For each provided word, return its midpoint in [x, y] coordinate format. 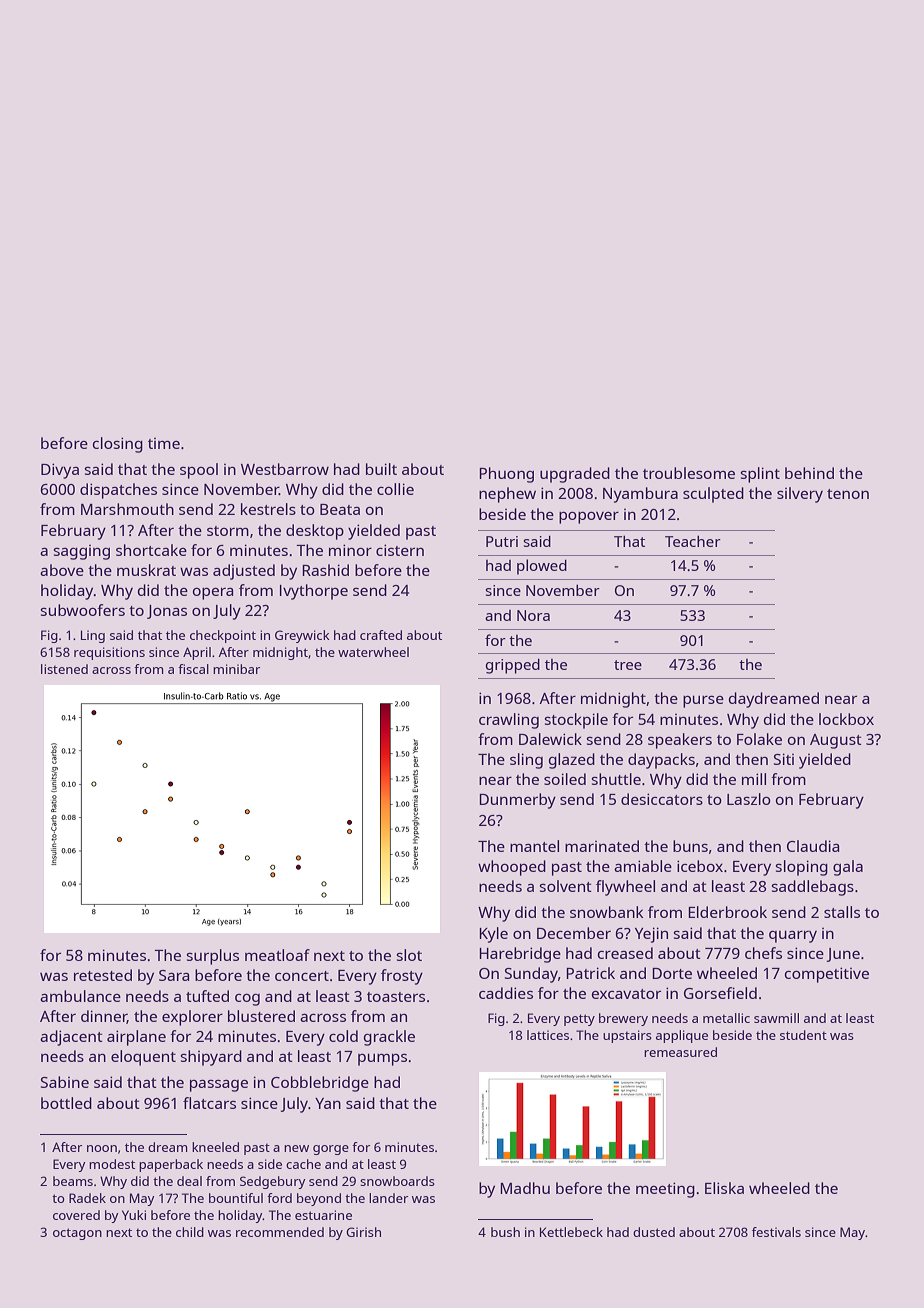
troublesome [689, 473]
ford [279, 1198]
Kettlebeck [571, 1232]
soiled [565, 779]
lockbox [846, 719]
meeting [665, 1190]
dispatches [118, 491]
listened [64, 669]
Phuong [506, 475]
